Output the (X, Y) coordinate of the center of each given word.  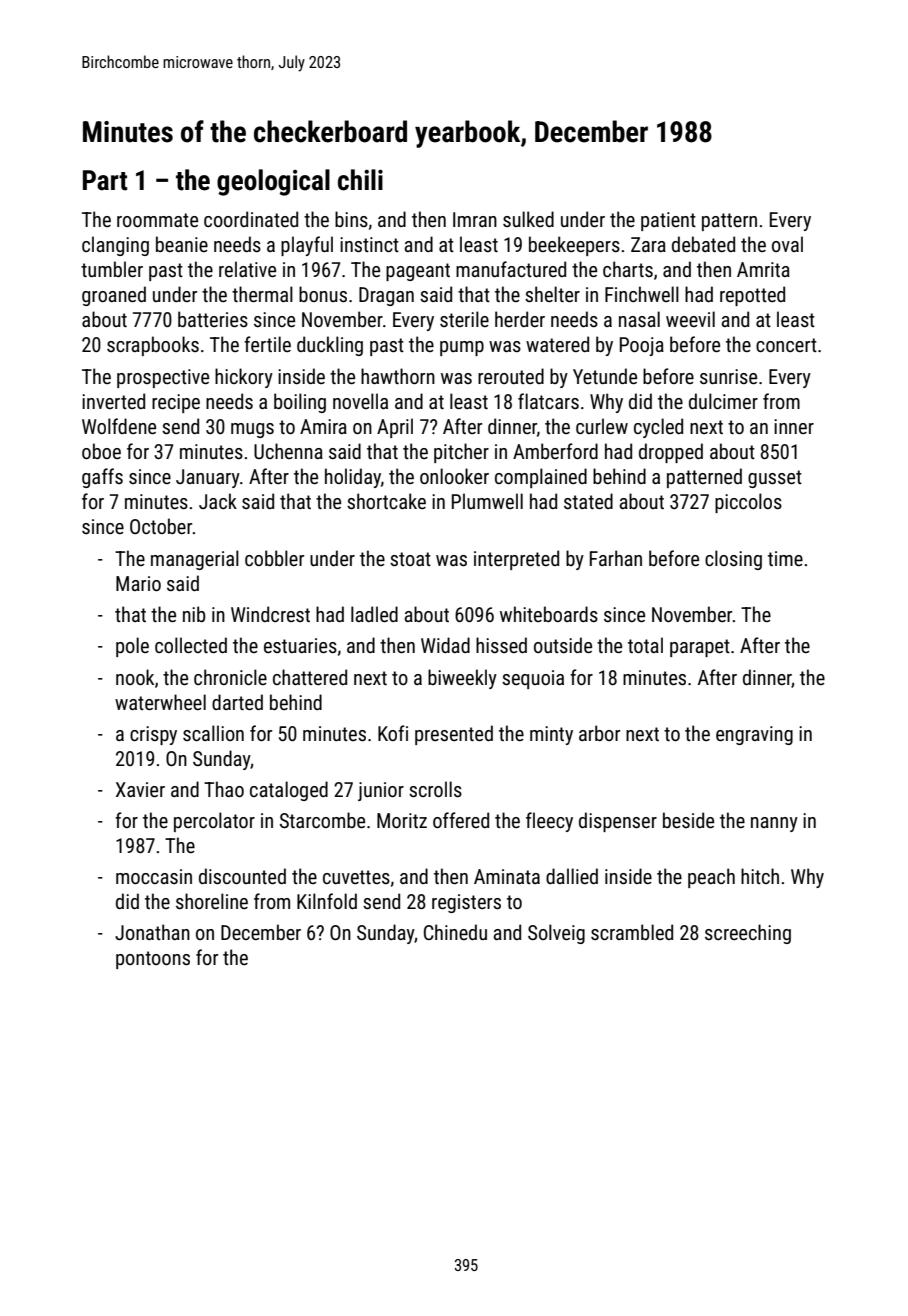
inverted (113, 401)
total (645, 645)
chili (360, 180)
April (395, 428)
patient (668, 221)
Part (105, 180)
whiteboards (549, 614)
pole (132, 647)
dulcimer (723, 401)
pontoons (153, 960)
